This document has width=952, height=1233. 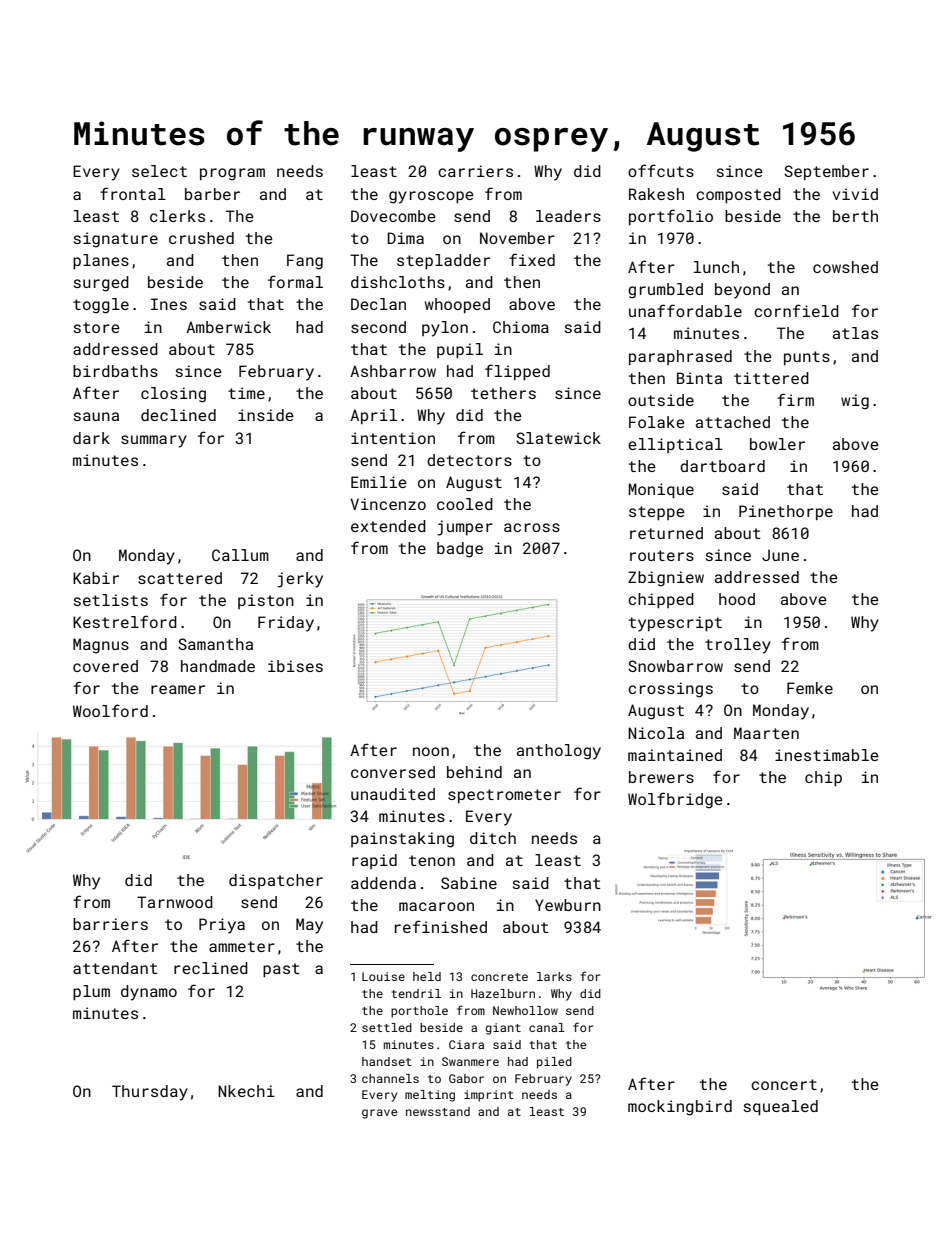 What do you see at coordinates (786, 512) in the document?
I see `Pinethorpe` at bounding box center [786, 512].
